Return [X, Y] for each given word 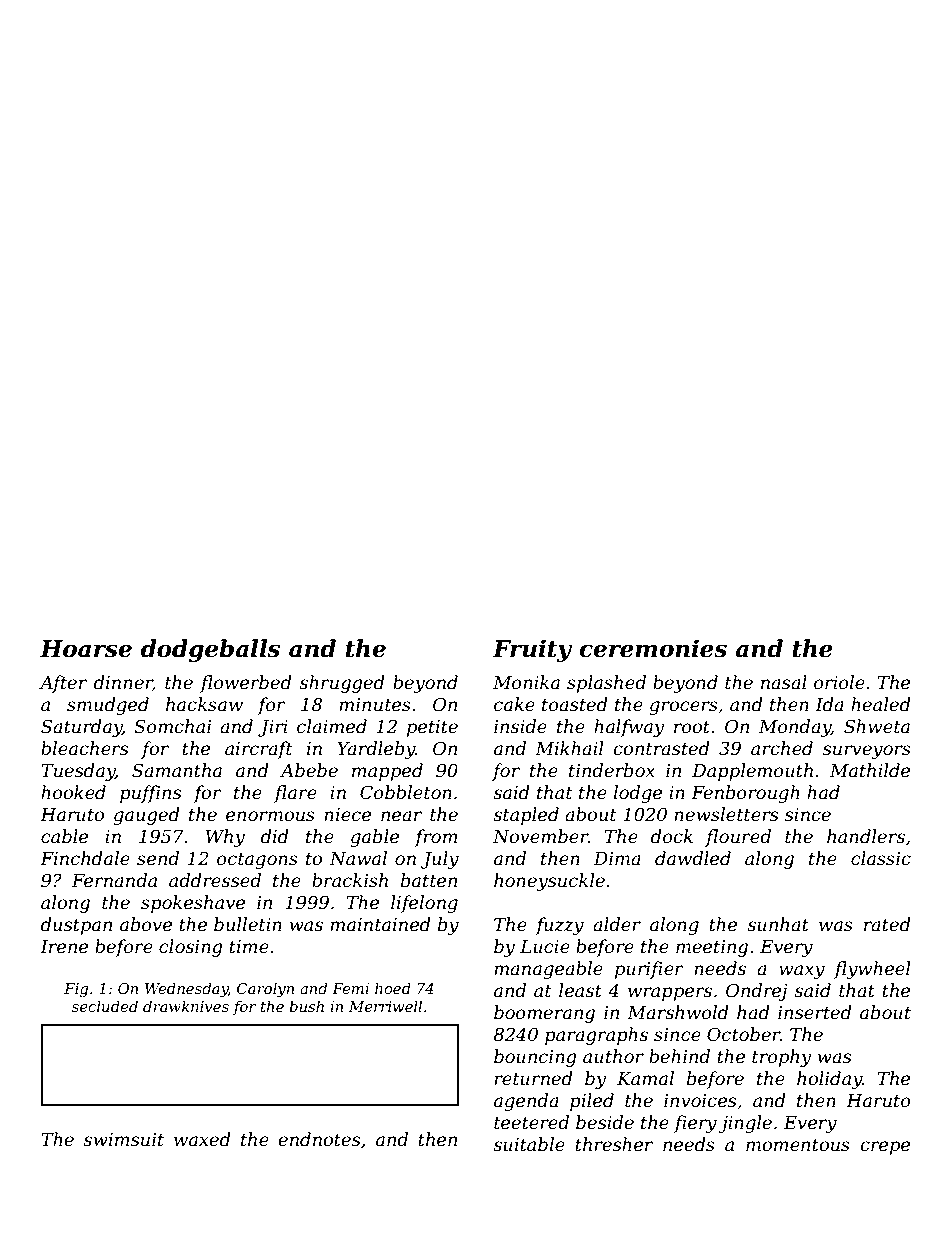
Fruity [532, 650]
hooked [73, 792]
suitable [529, 1144]
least [580, 990]
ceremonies [653, 648]
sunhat [778, 924]
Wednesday [186, 990]
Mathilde [870, 770]
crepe [885, 1148]
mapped [387, 772]
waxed [202, 1139]
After [63, 684]
